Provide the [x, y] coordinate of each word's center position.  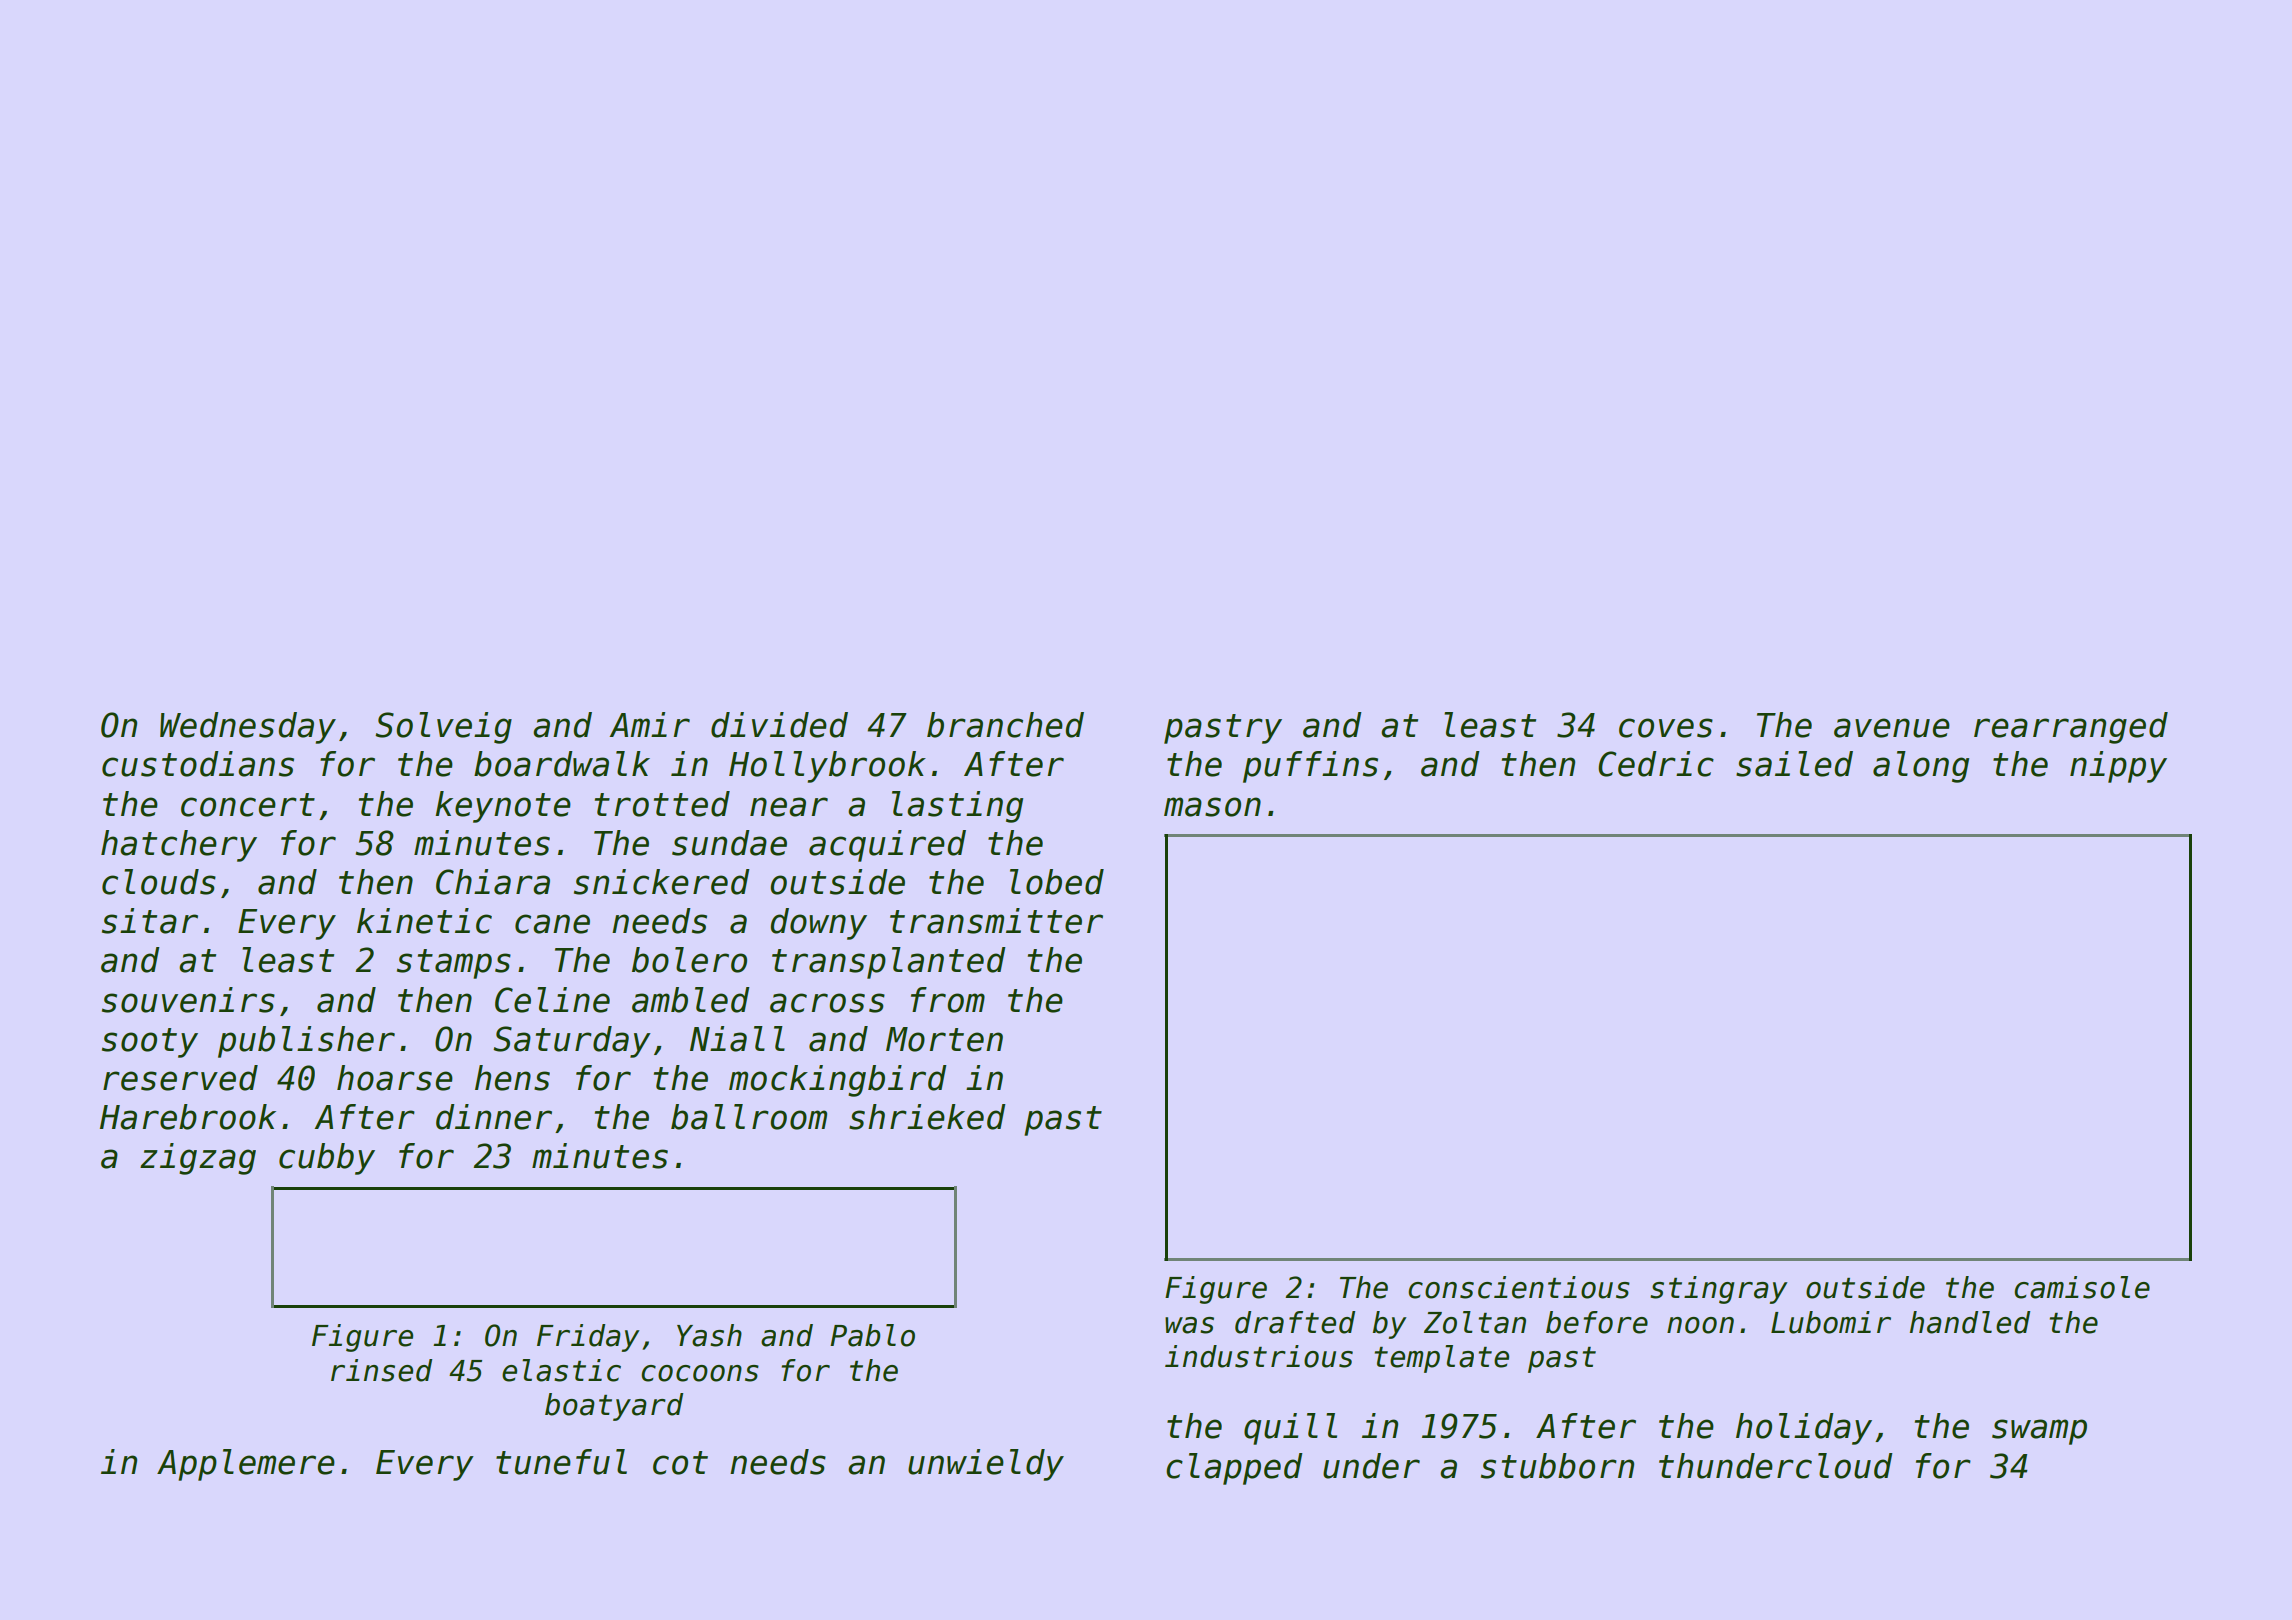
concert [248, 805]
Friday [588, 1338]
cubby [327, 1159]
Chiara [493, 882]
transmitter [996, 921]
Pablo [872, 1335]
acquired [887, 846]
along [1921, 767]
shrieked [927, 1117]
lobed [1057, 882]
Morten [944, 1039]
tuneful [561, 1462]
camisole [2082, 1287]
